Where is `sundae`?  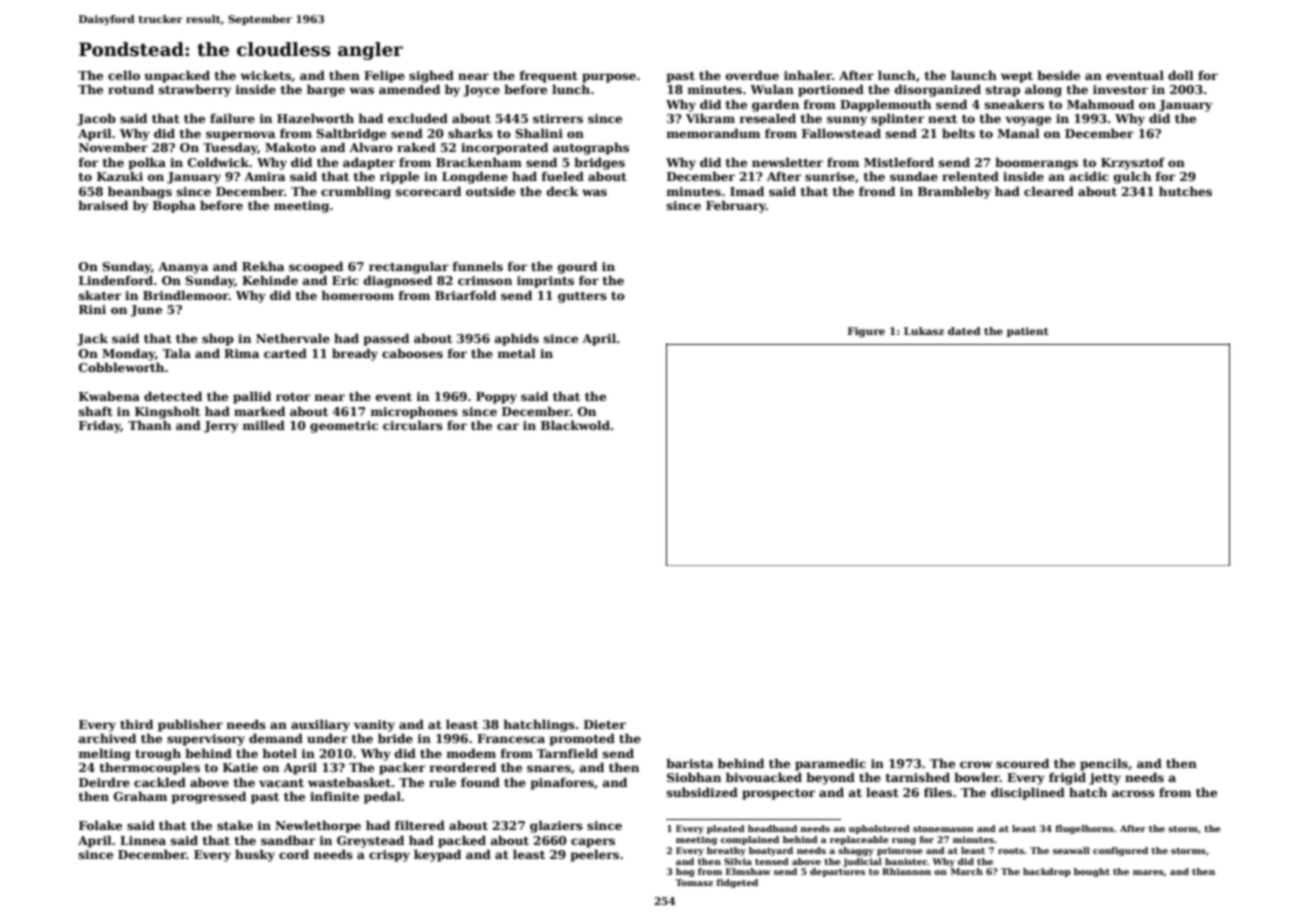 sundae is located at coordinates (914, 176).
